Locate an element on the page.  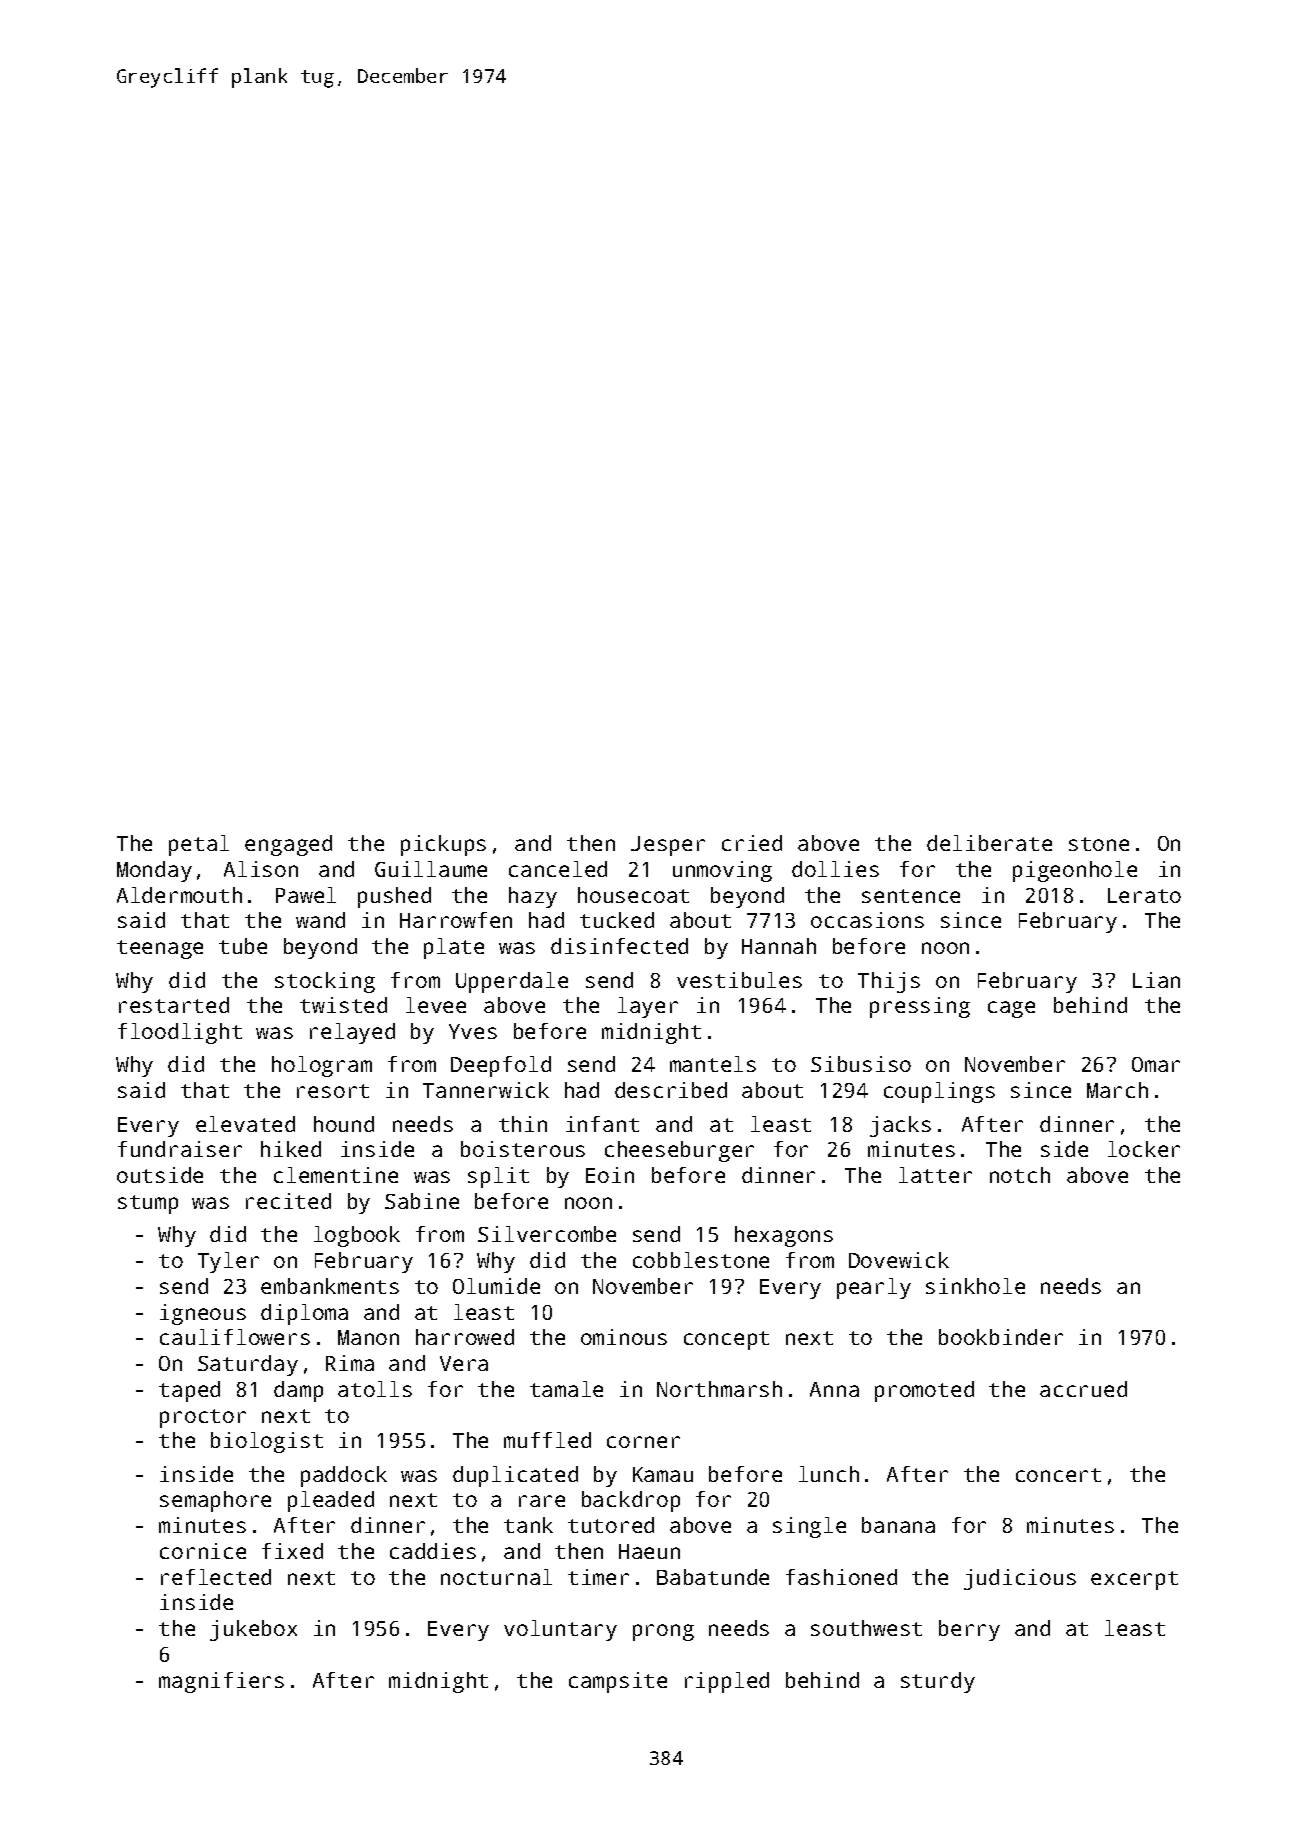
sturdy is located at coordinates (938, 1682).
